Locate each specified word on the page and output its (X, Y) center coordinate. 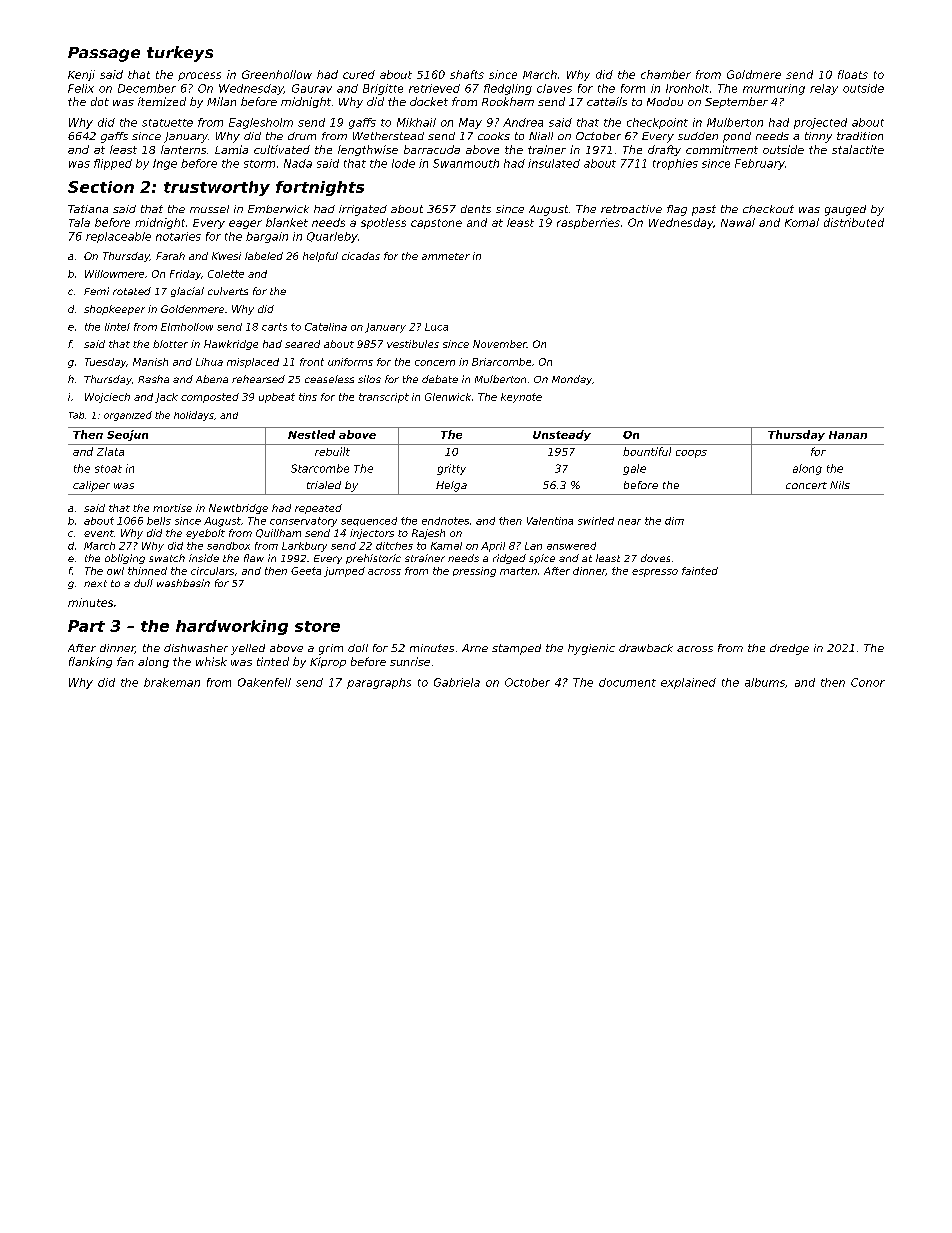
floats (853, 74)
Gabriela (457, 682)
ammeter (446, 256)
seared (302, 344)
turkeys (180, 54)
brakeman (172, 682)
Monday (572, 380)
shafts (467, 74)
